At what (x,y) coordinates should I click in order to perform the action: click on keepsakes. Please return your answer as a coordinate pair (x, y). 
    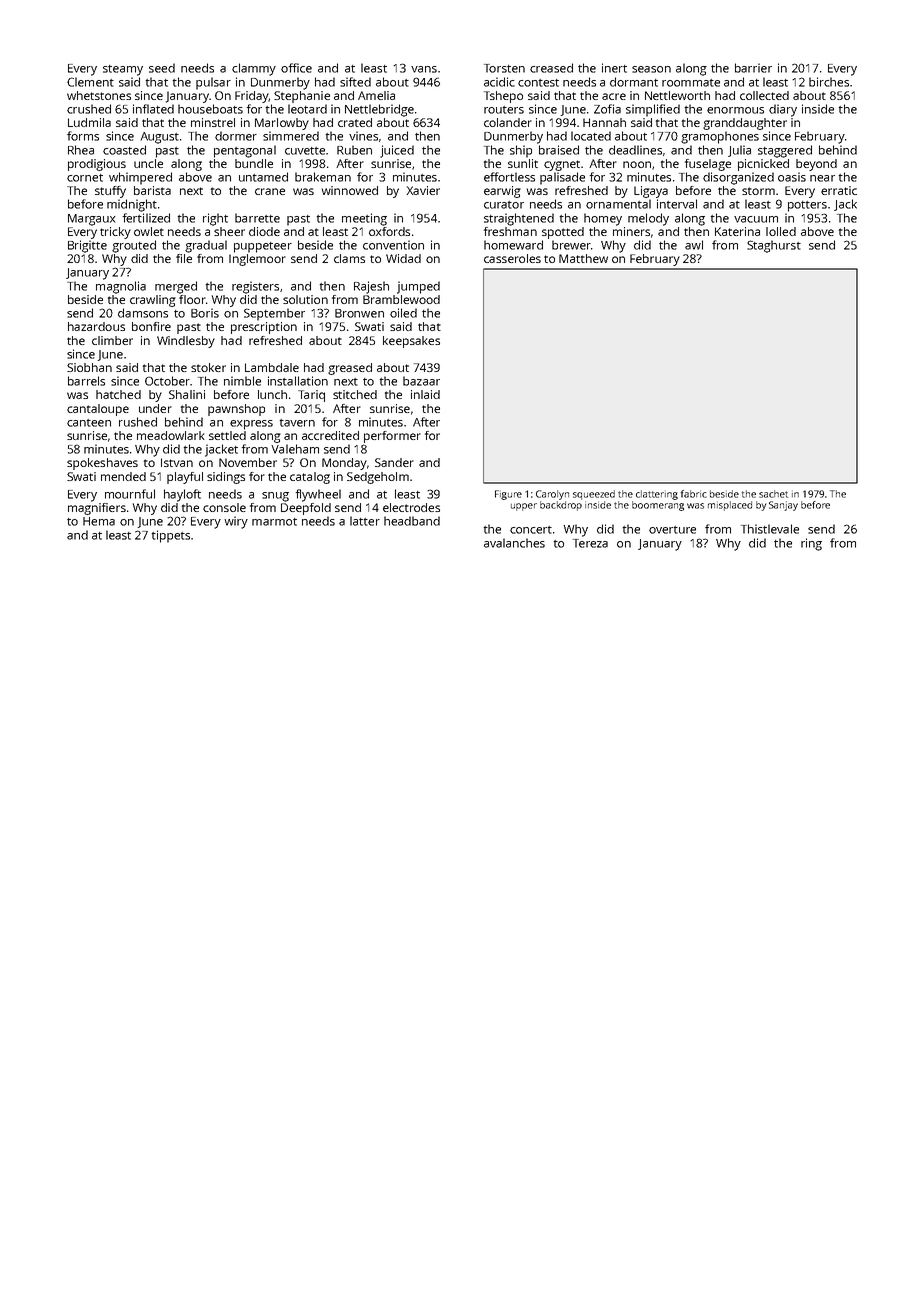
    Looking at the image, I should click on (411, 342).
